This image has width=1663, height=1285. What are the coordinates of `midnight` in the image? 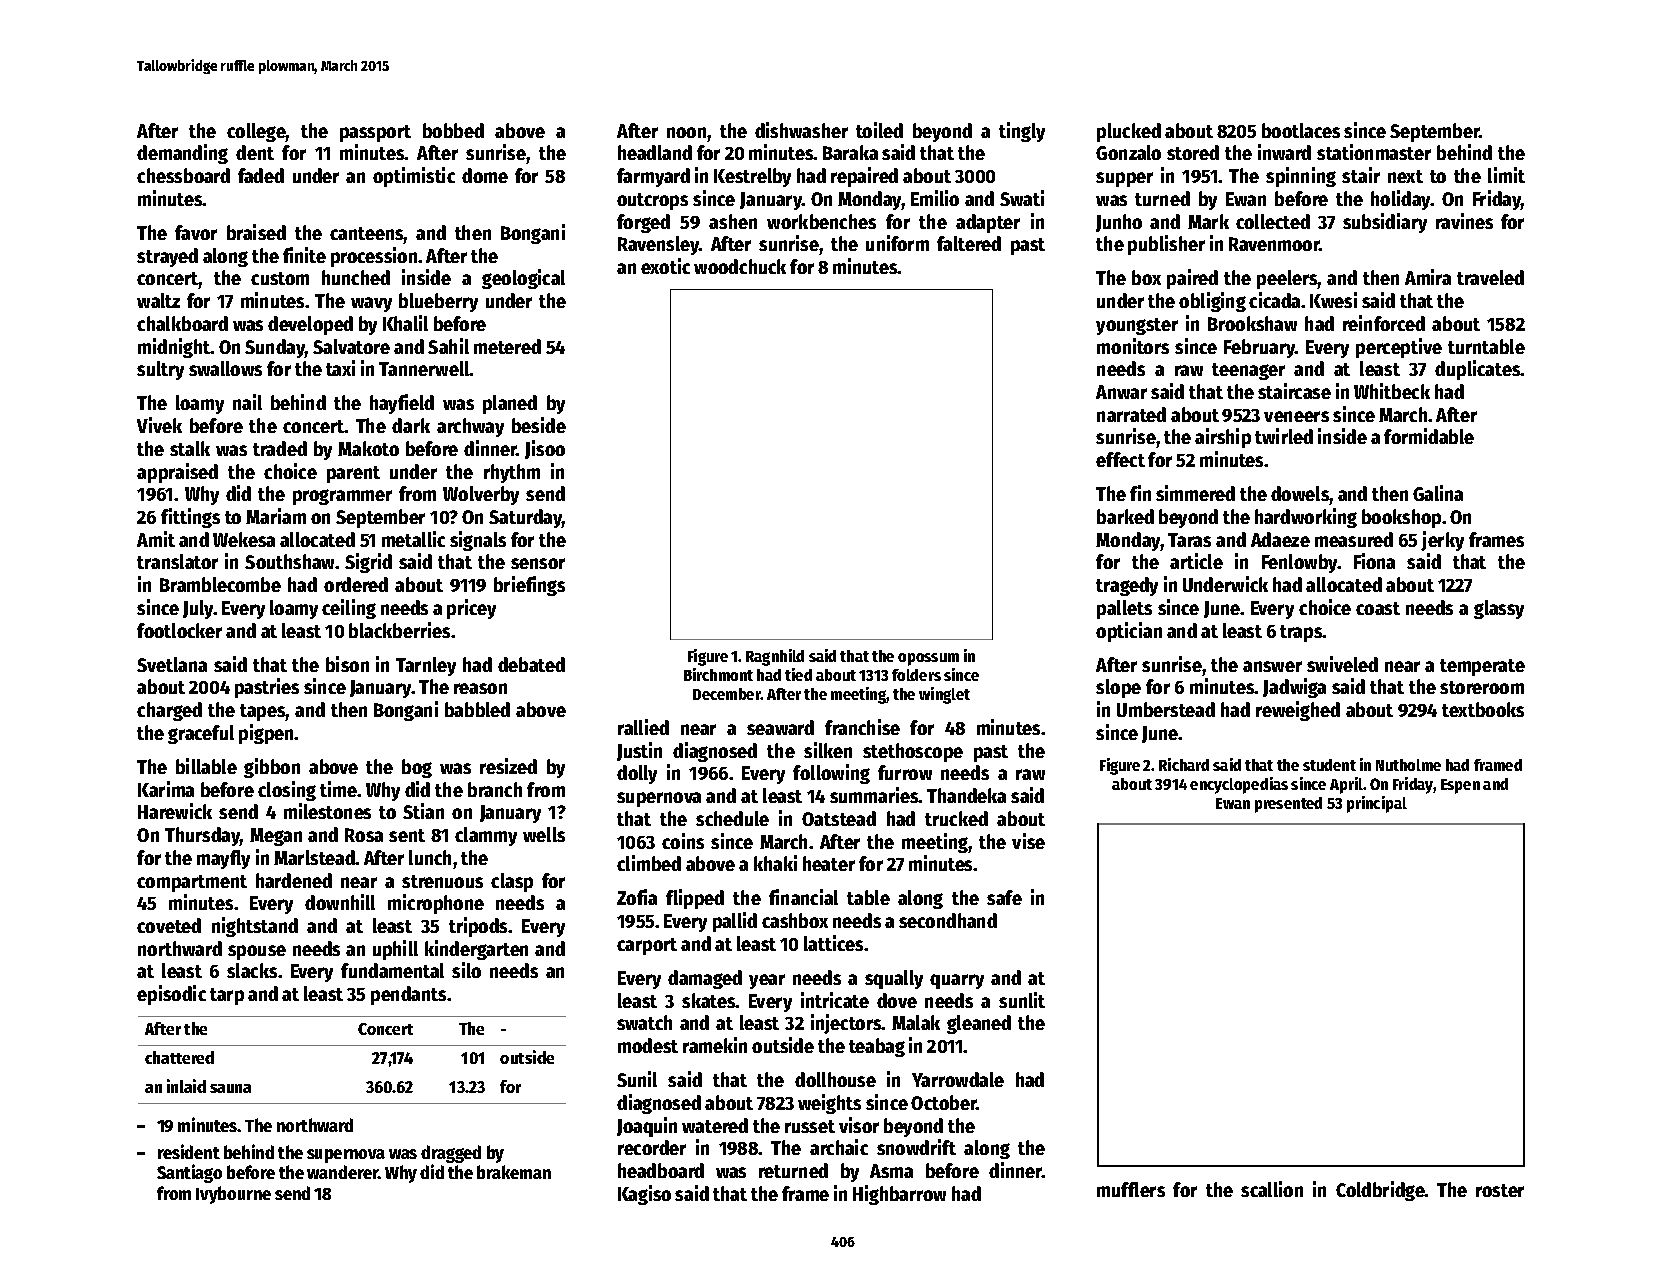 It's located at (174, 348).
